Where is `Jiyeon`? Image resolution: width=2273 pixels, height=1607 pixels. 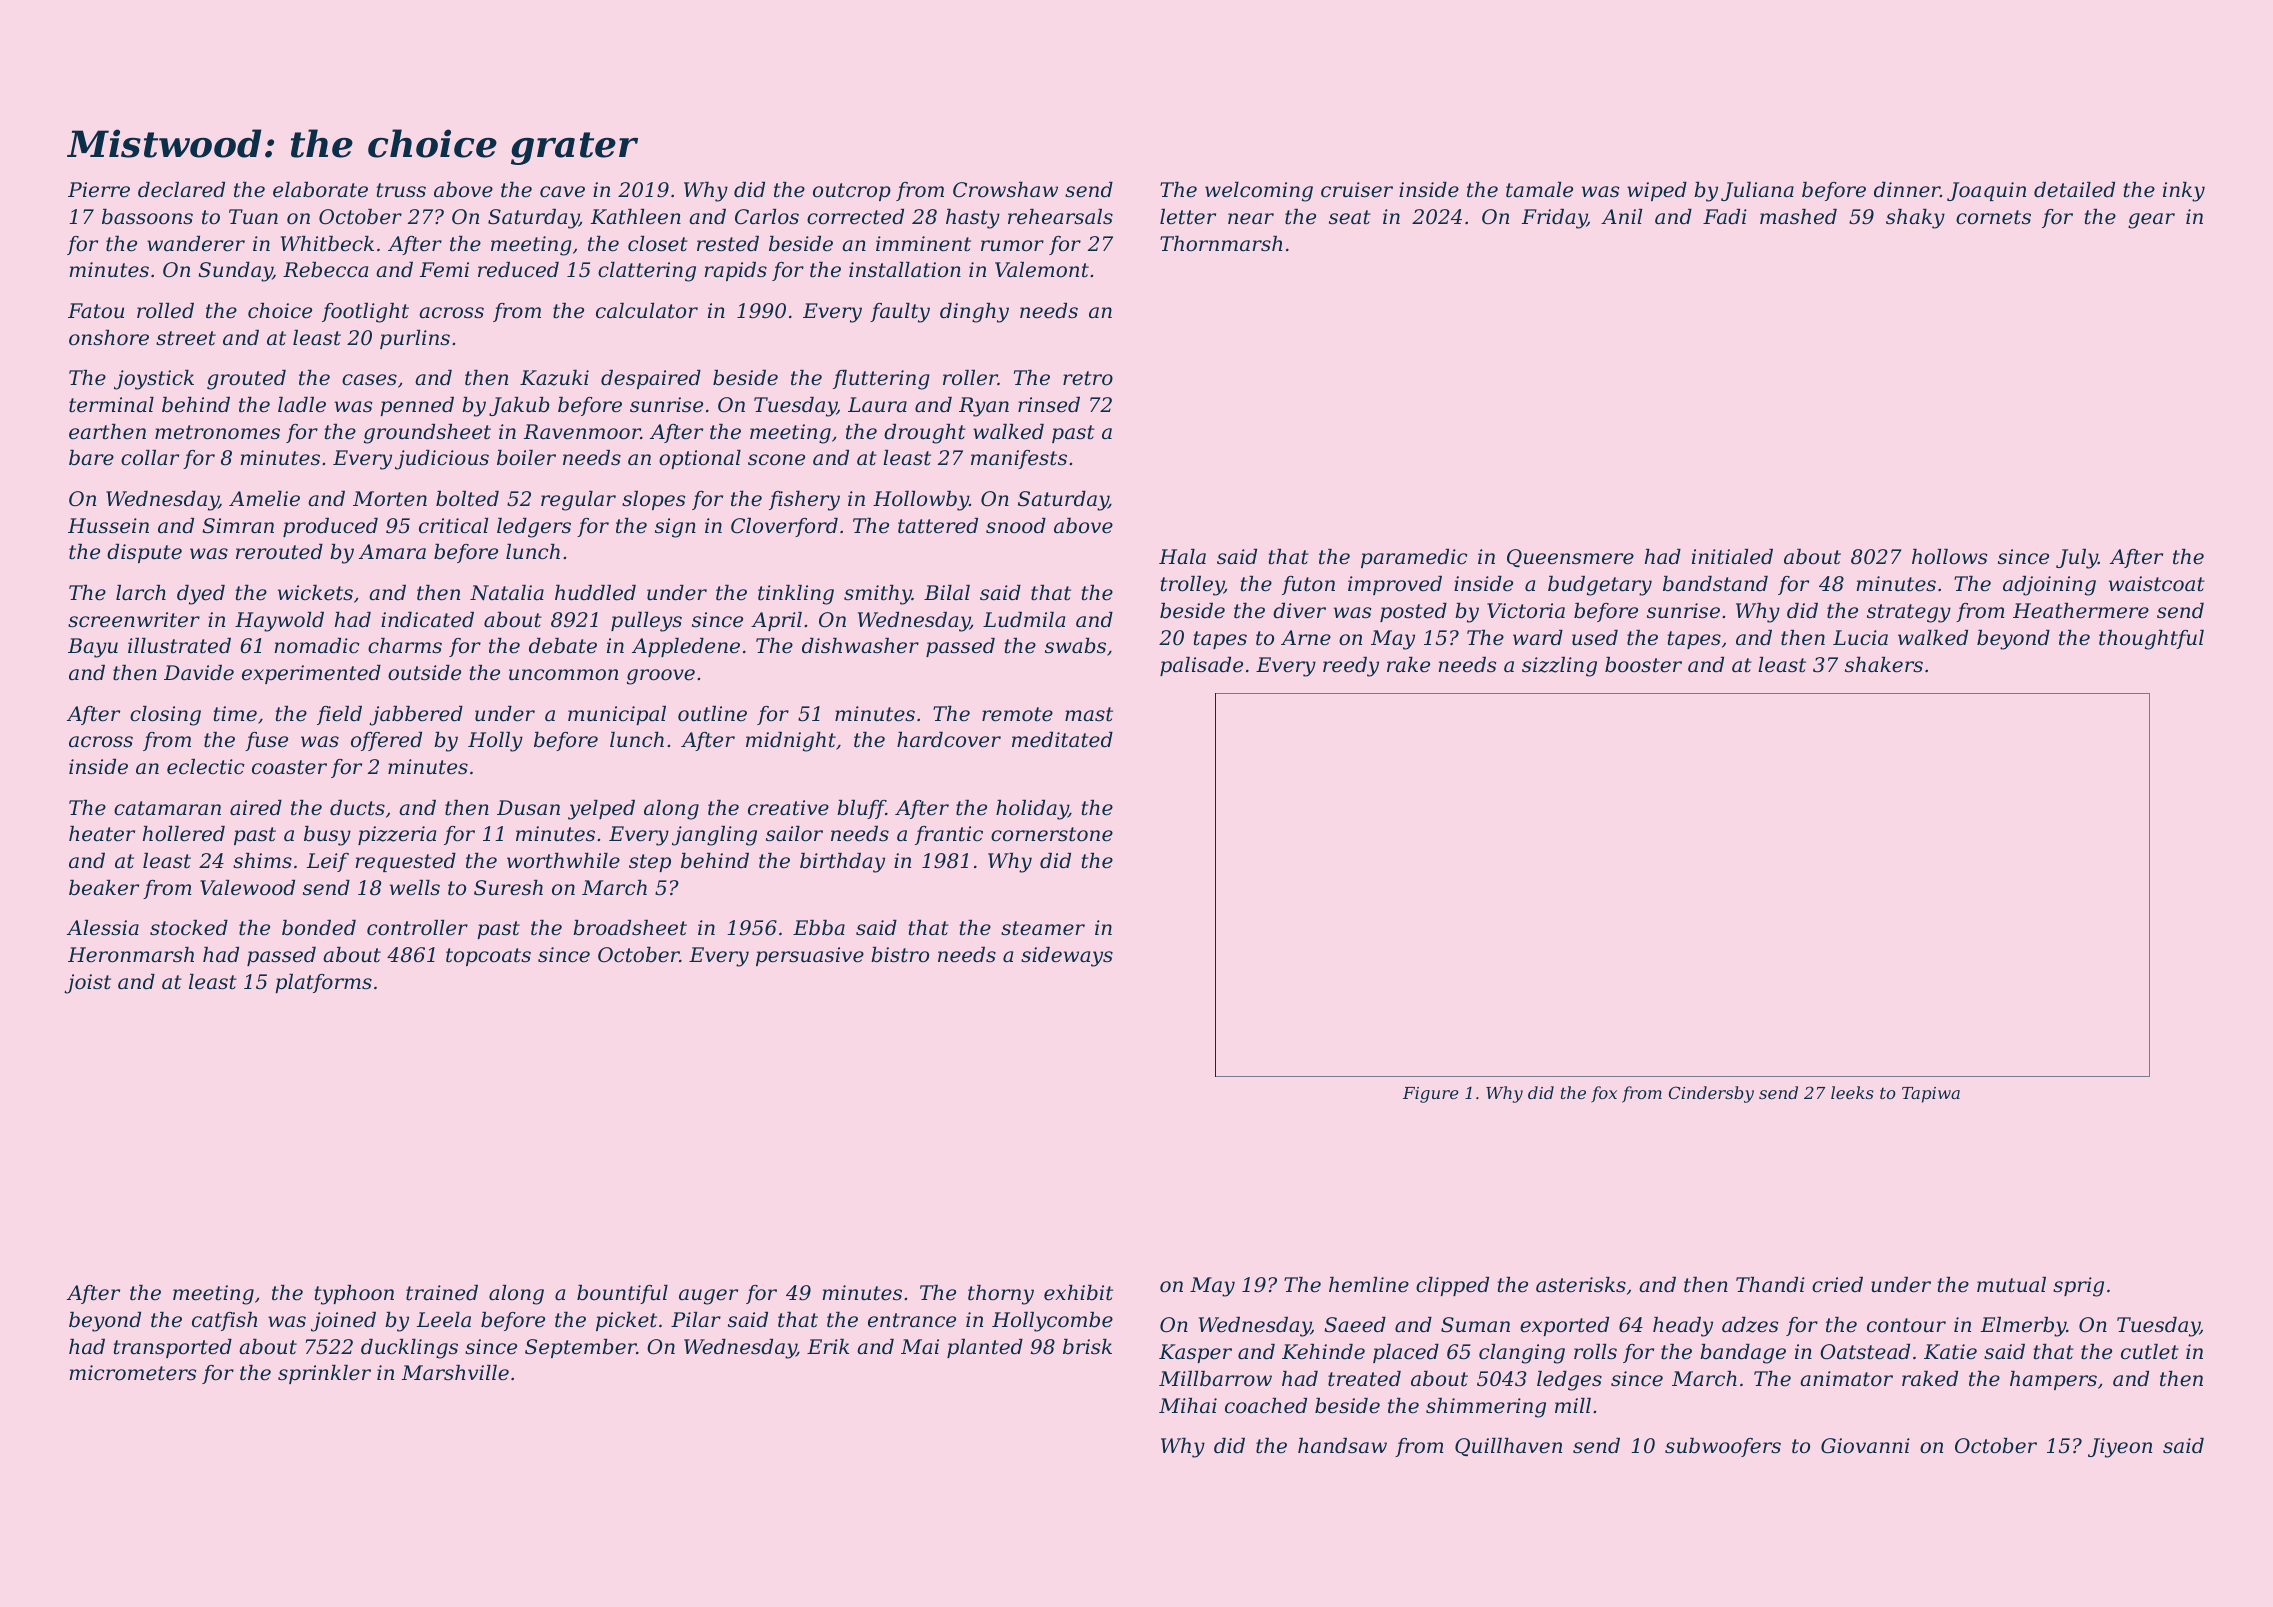
Jiyeon is located at coordinates (2120, 1448).
